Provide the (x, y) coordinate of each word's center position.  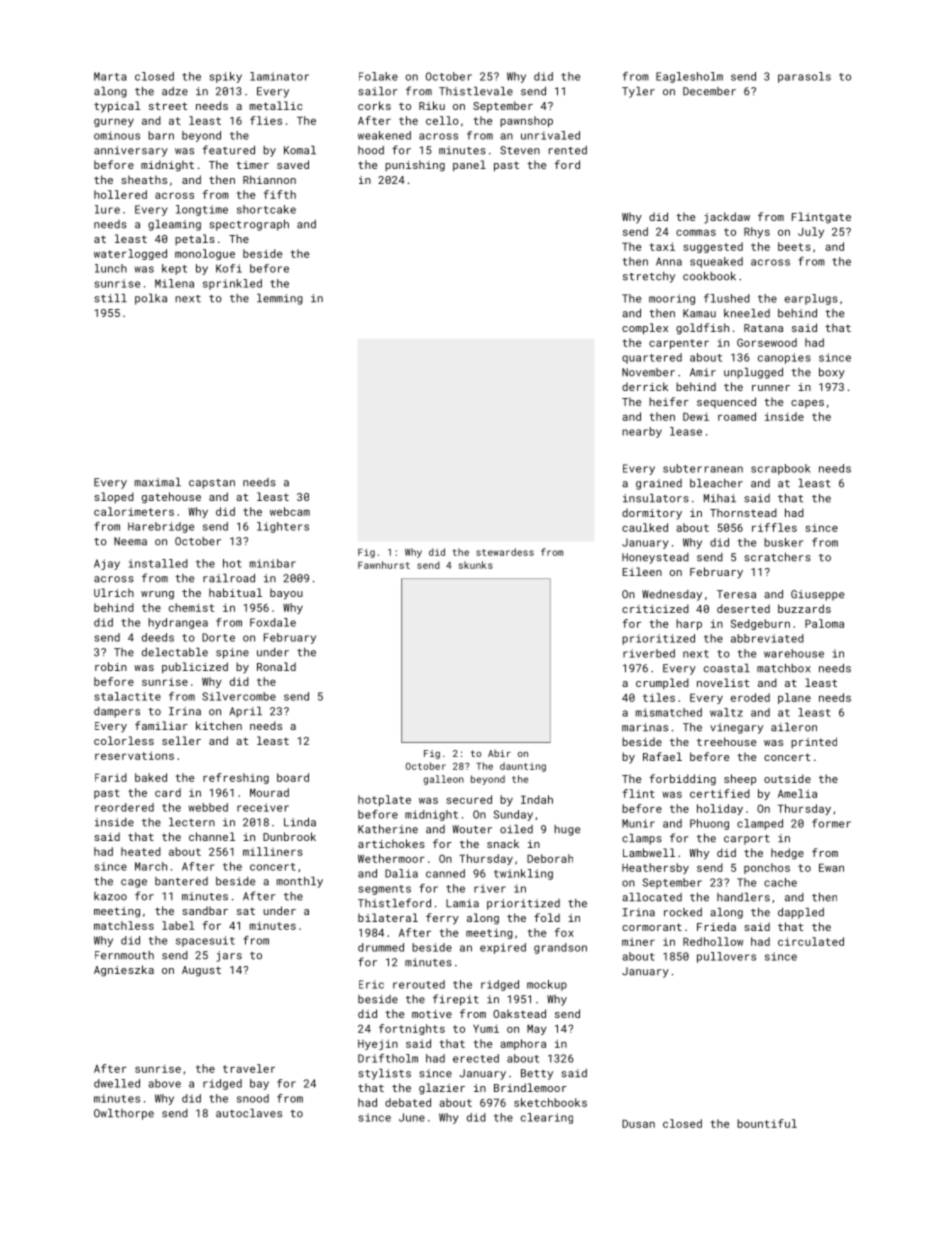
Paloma (824, 623)
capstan (212, 484)
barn (161, 135)
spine (232, 653)
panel (469, 165)
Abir (499, 753)
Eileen (642, 571)
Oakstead (519, 1013)
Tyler (638, 92)
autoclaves (249, 1113)
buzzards (804, 608)
